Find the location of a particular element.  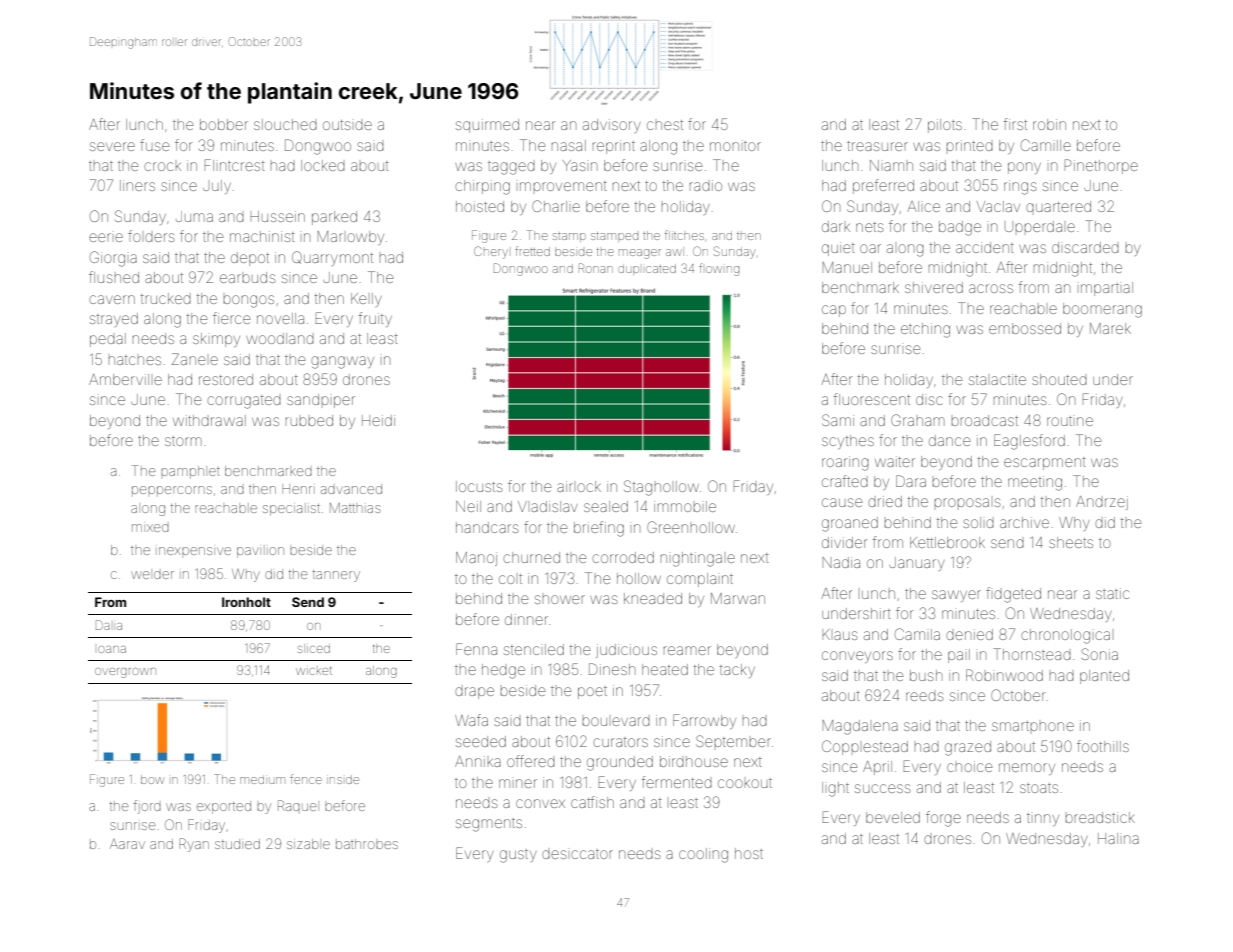

monitor is located at coordinates (735, 146).
